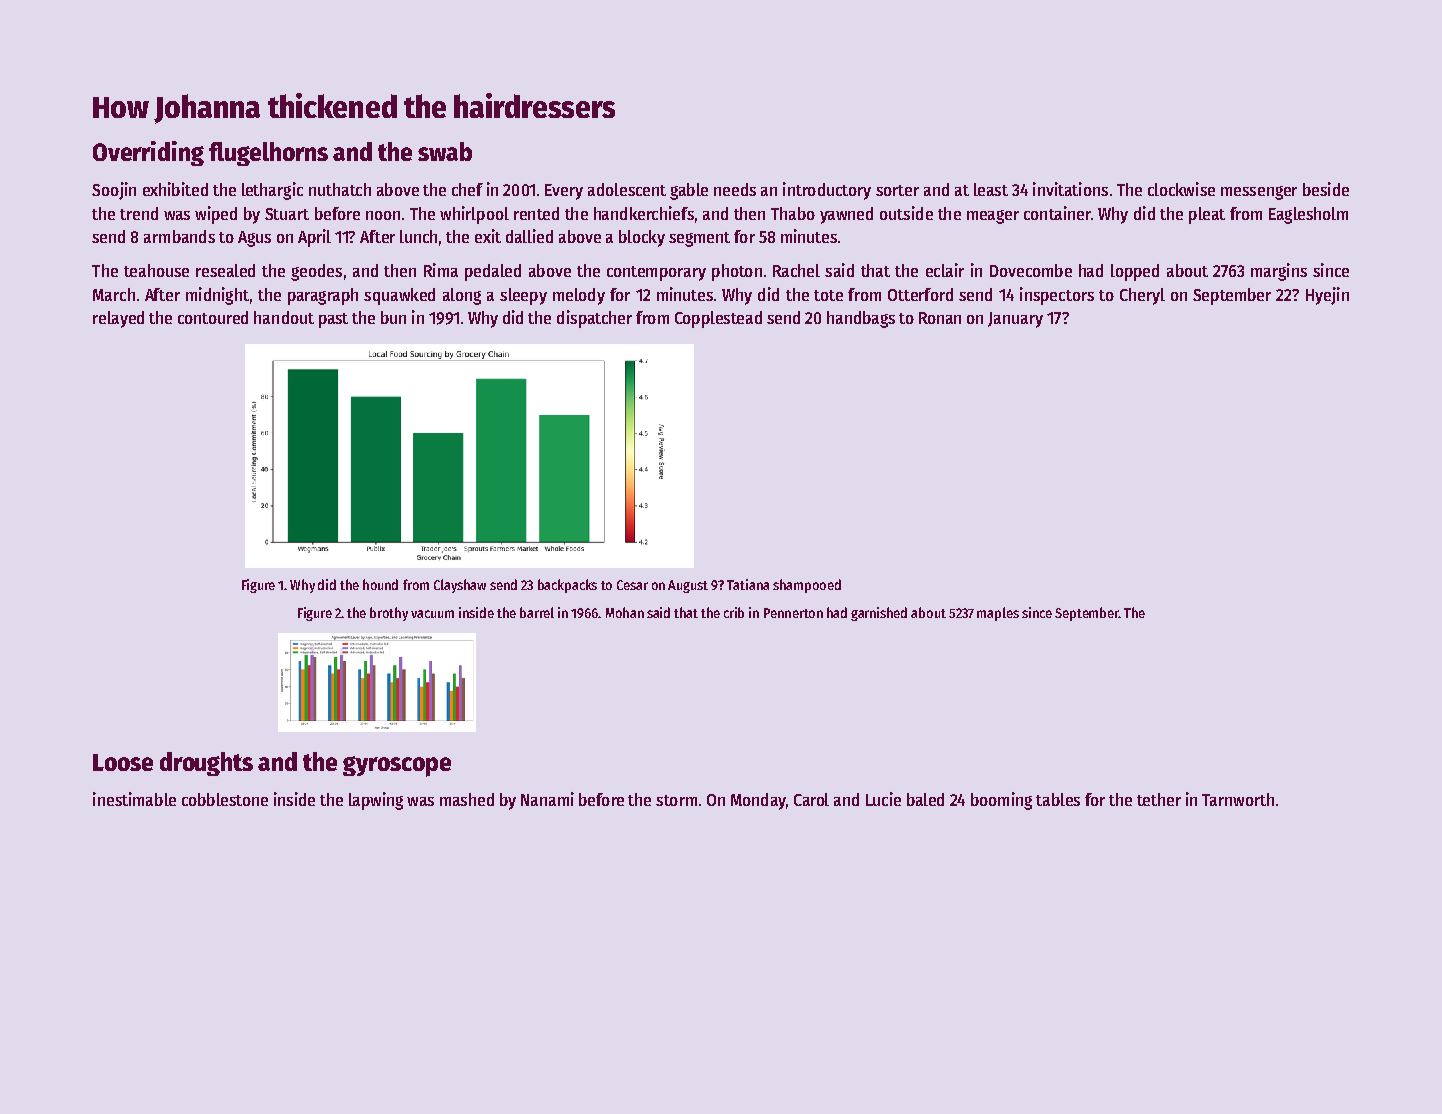 This document has width=1442, height=1114. Describe the element at coordinates (1159, 799) in the document. I see `tether` at that location.
